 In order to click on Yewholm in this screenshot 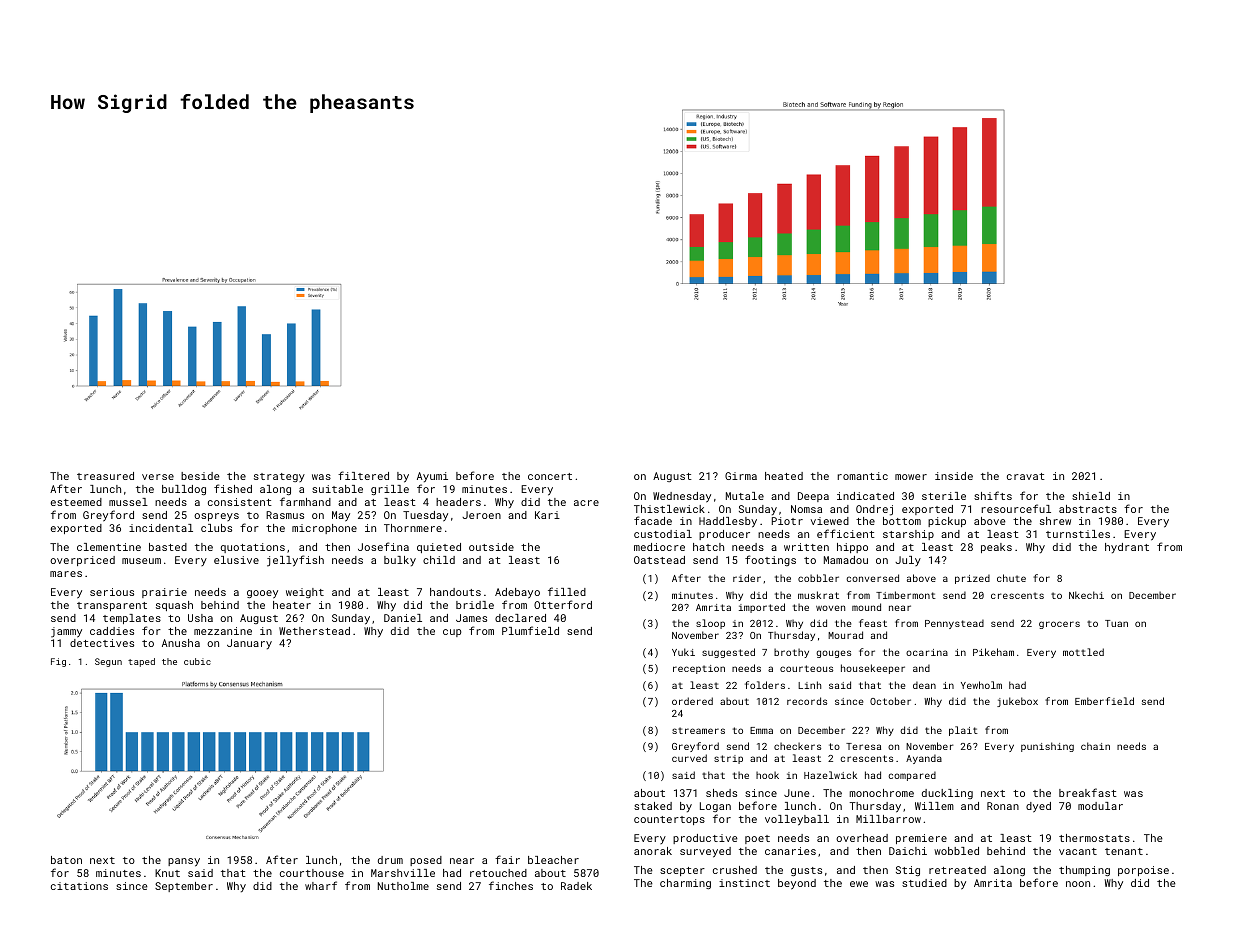, I will do `click(981, 685)`.
